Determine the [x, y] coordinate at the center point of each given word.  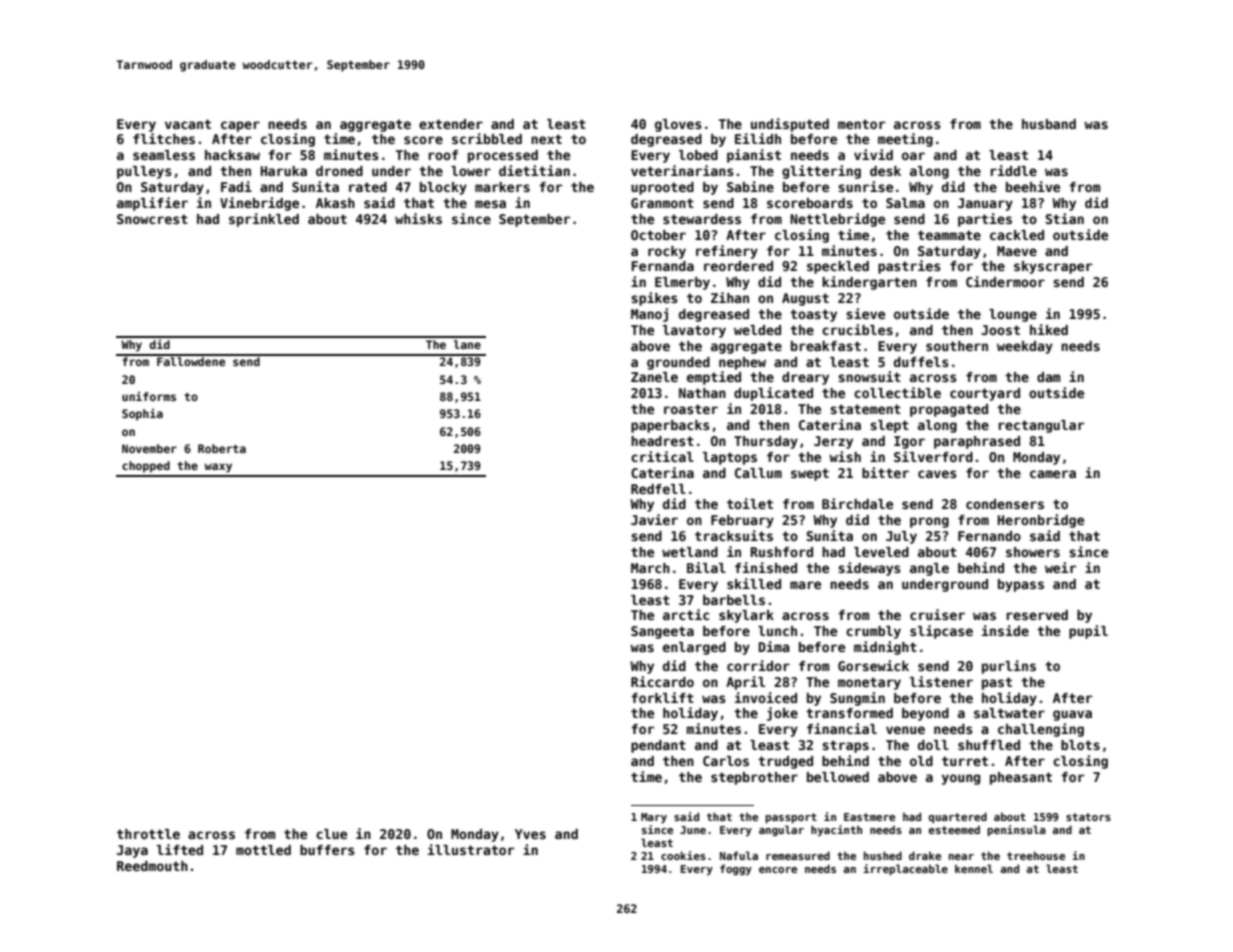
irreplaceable [905, 869]
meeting [905, 140]
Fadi [236, 186]
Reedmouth [152, 866]
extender [451, 124]
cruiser [937, 614]
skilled [754, 583]
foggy [736, 869]
